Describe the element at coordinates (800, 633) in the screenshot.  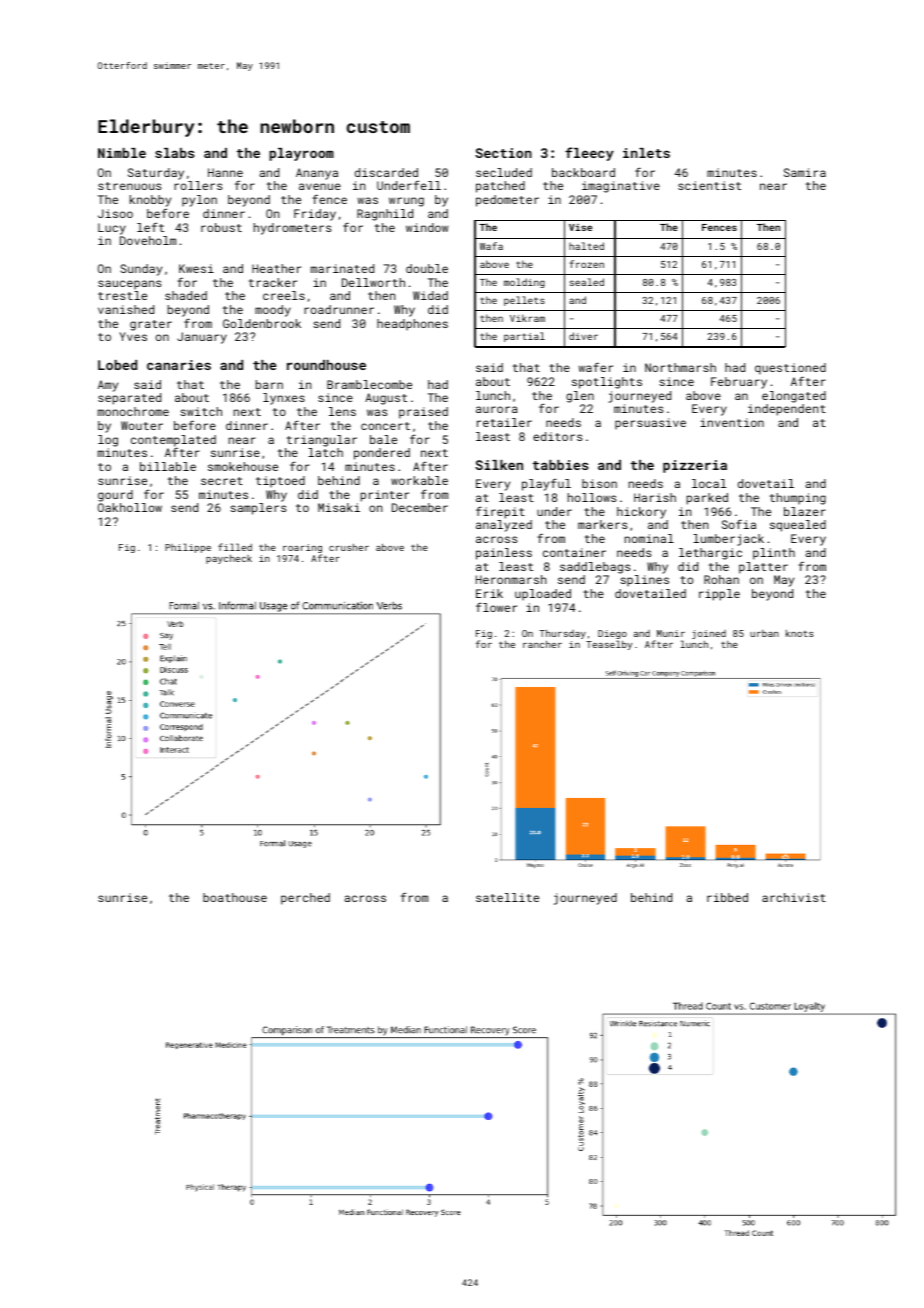
I see `knots` at that location.
